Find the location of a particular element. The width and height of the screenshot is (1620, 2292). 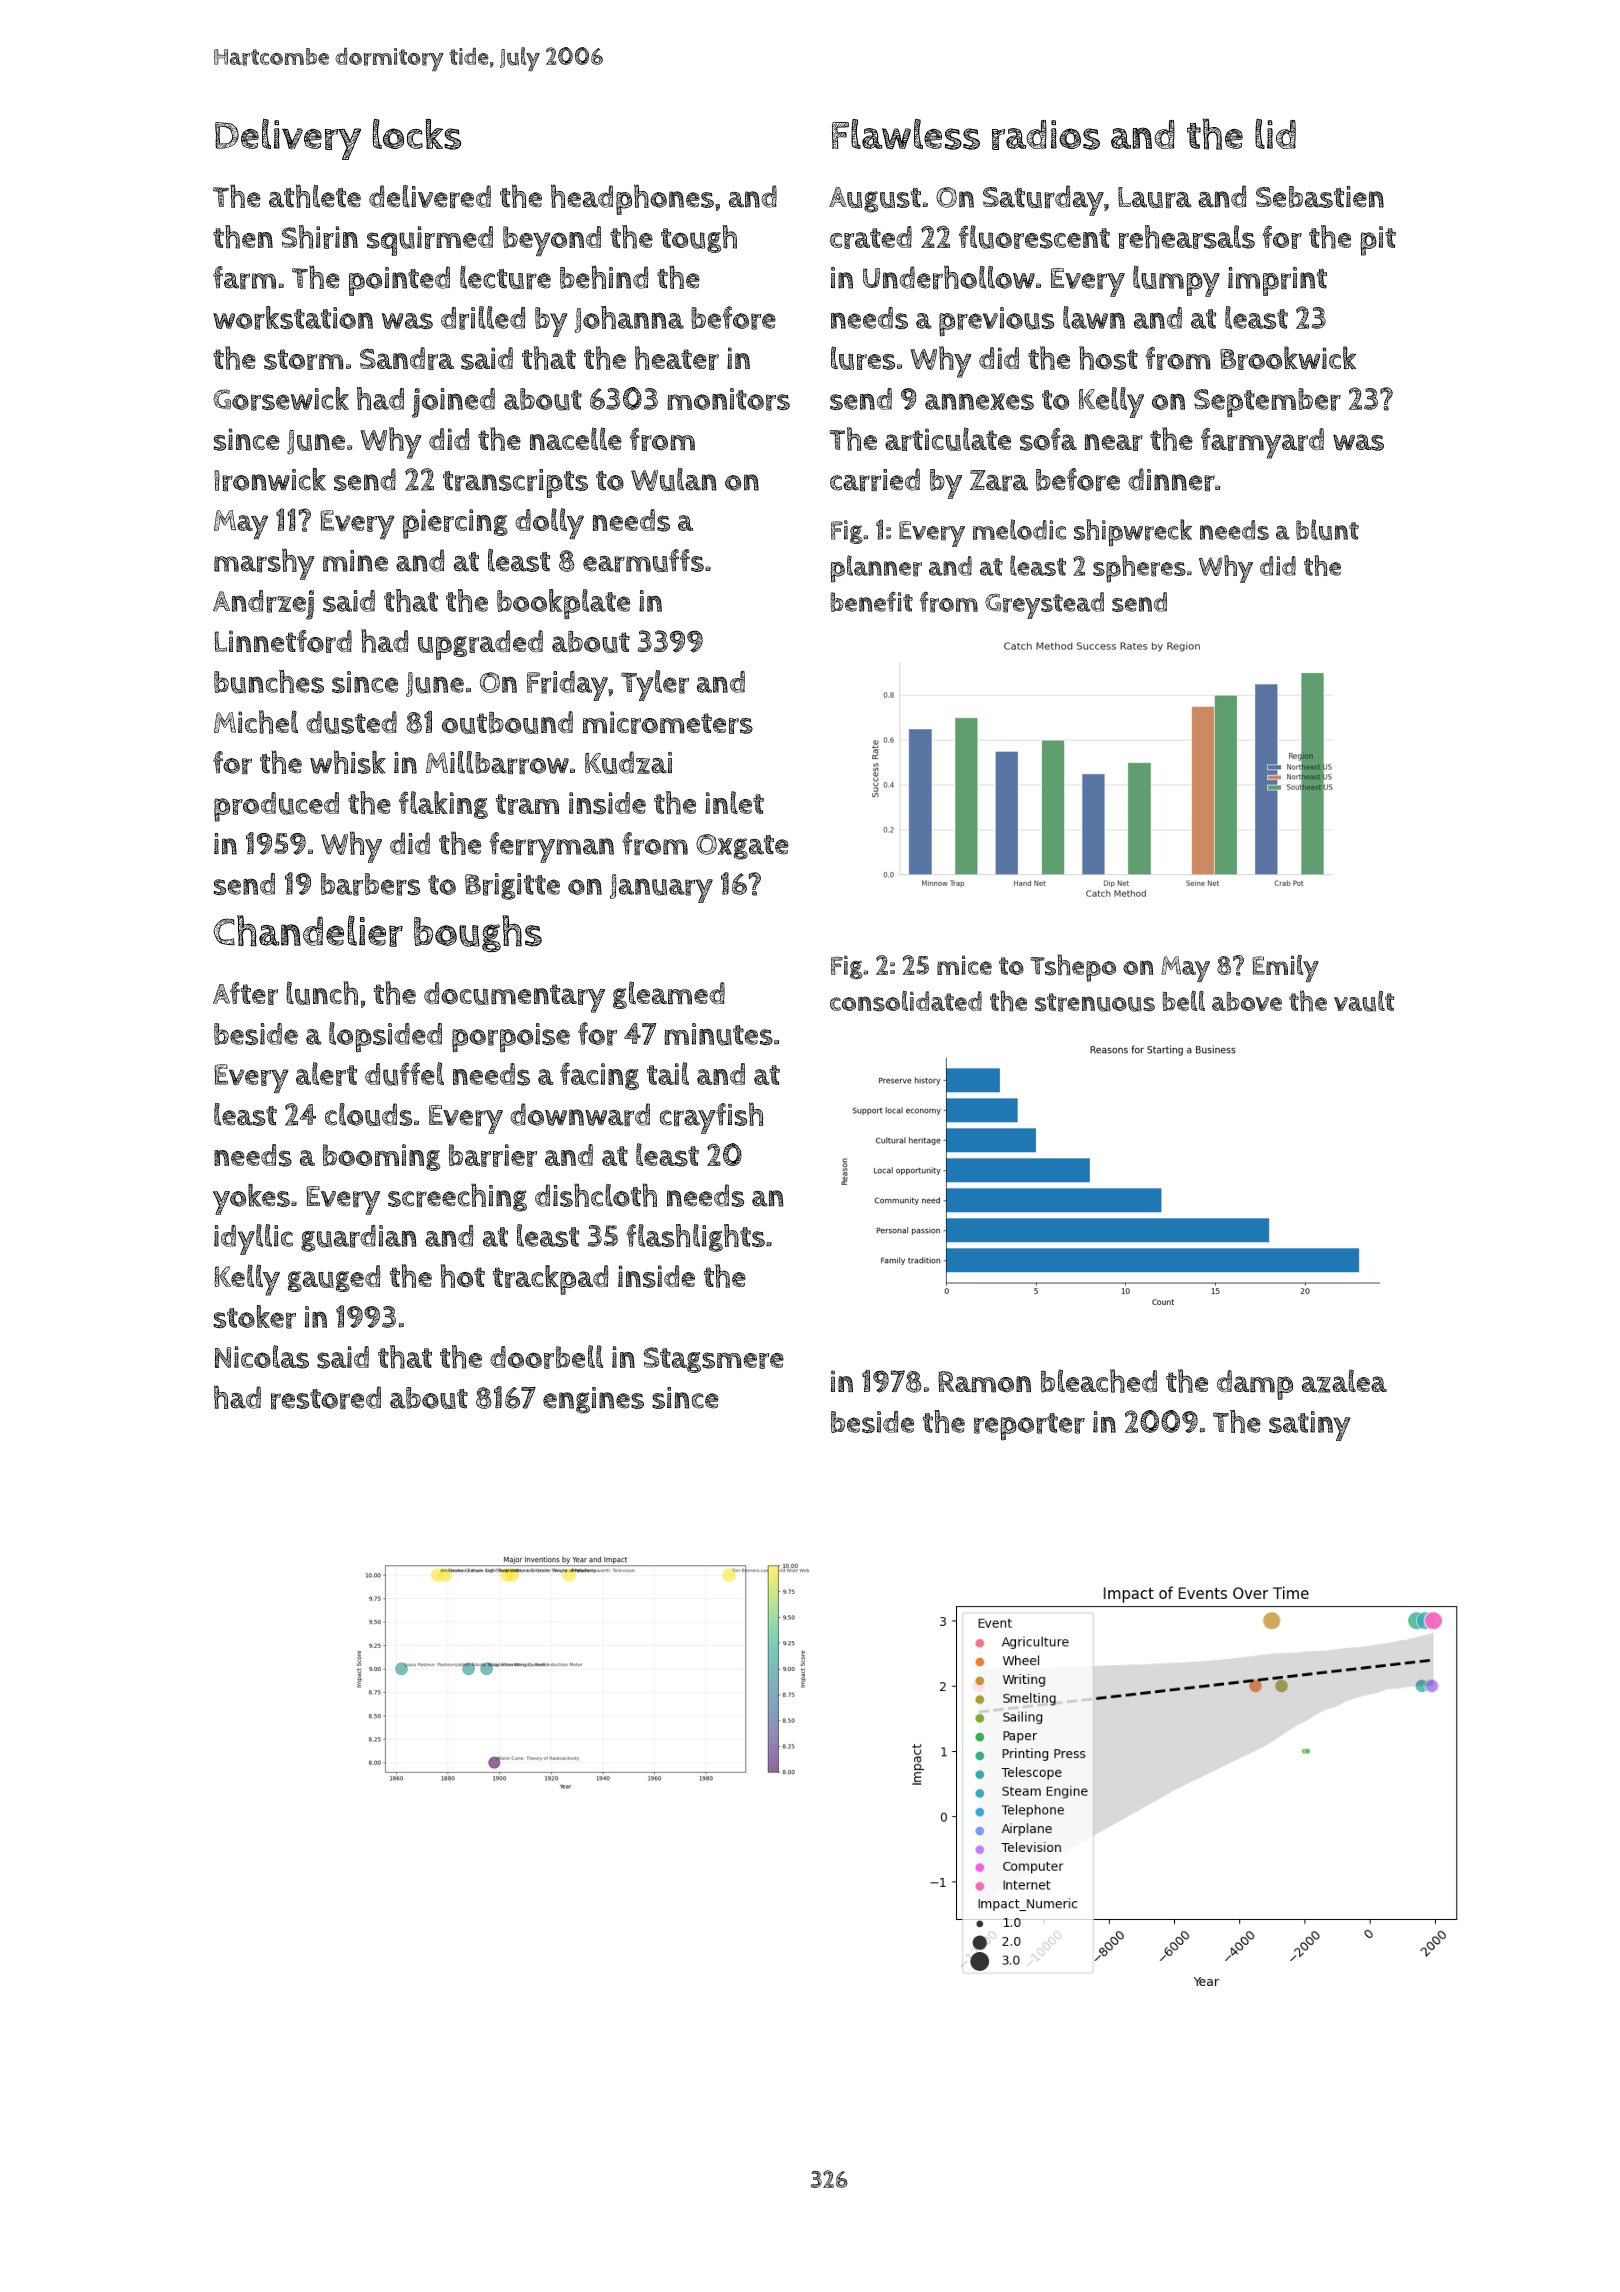

Ramon is located at coordinates (984, 1382).
